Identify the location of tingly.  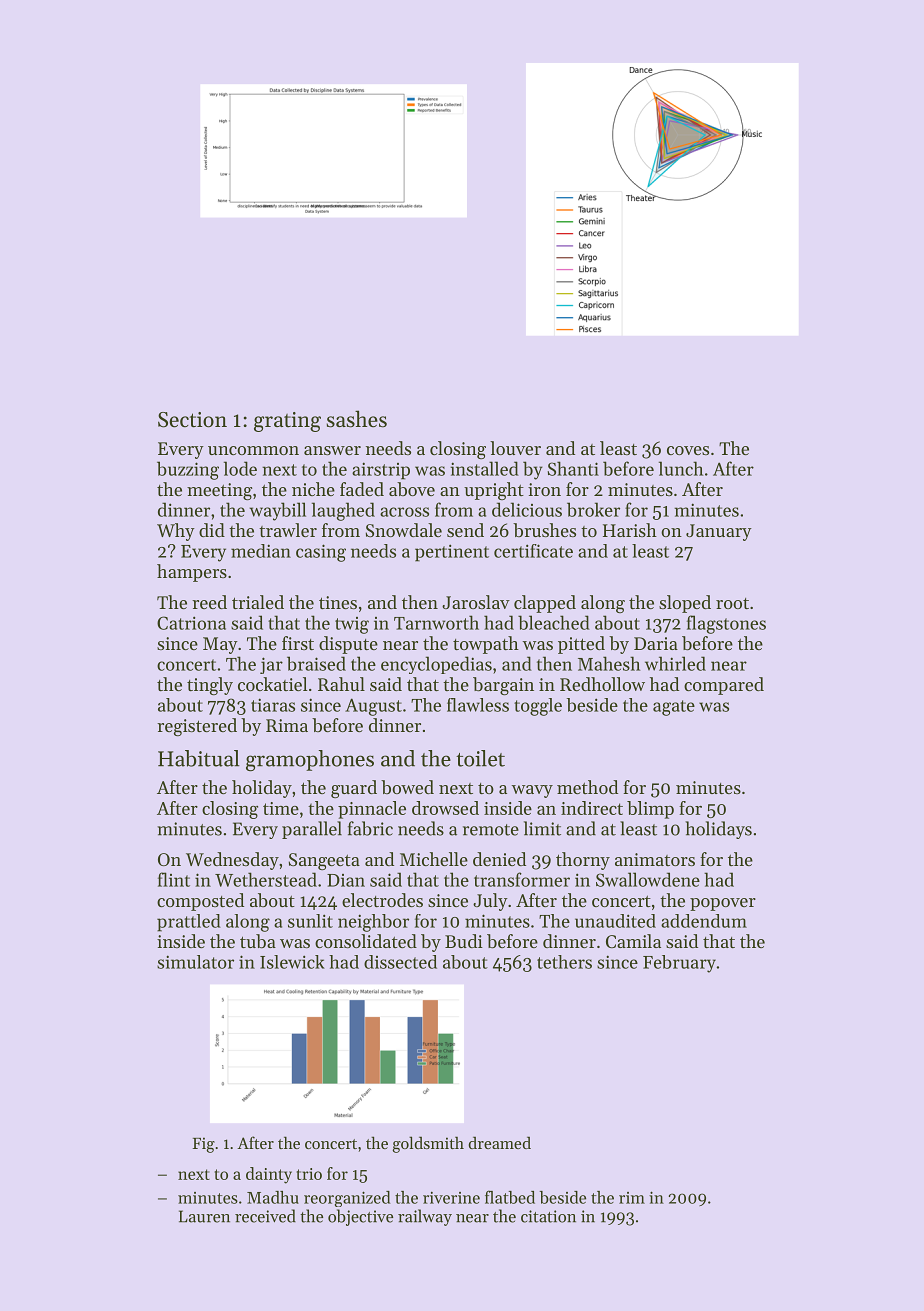
(210, 686).
